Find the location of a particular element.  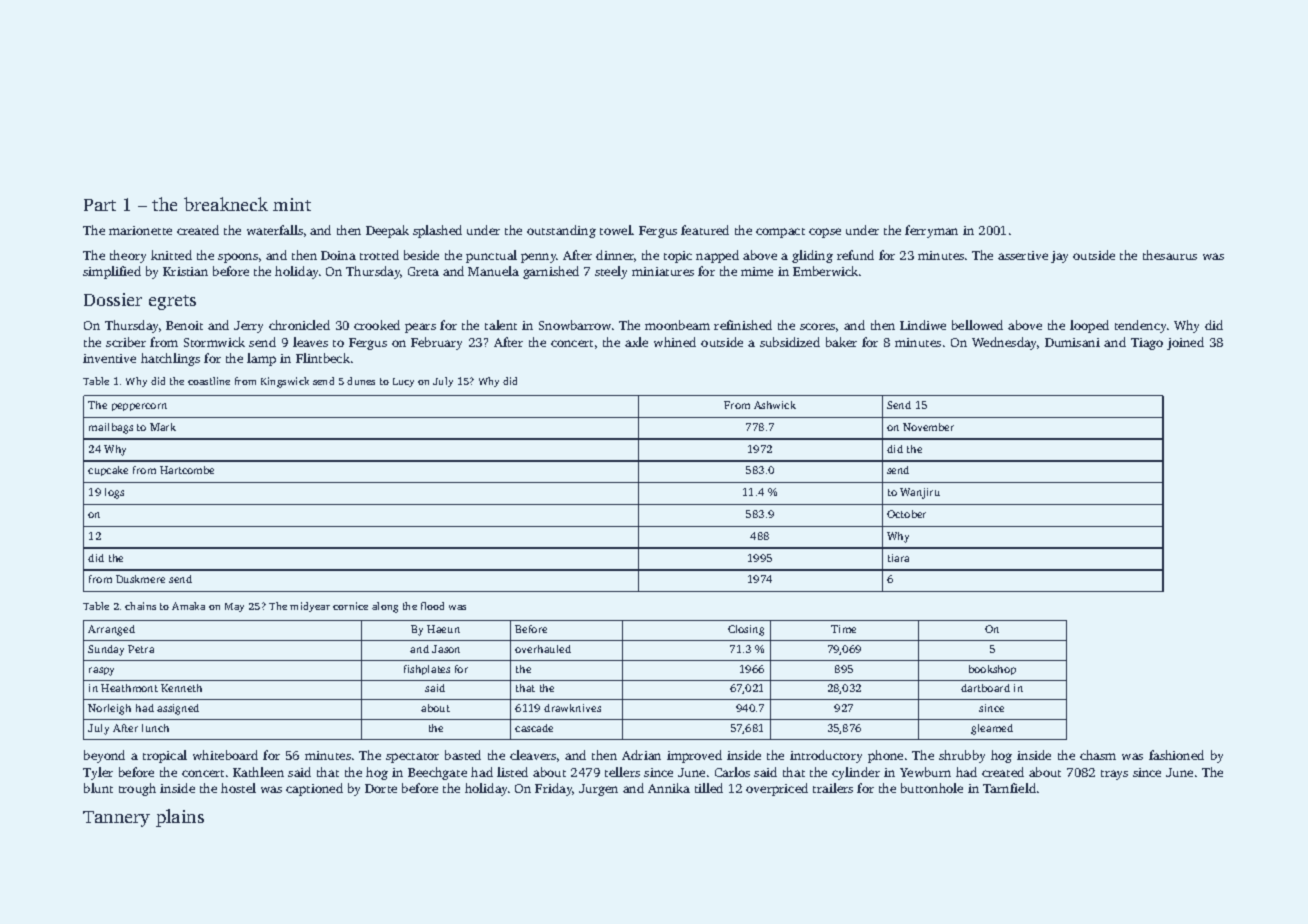

raspy is located at coordinates (101, 671).
